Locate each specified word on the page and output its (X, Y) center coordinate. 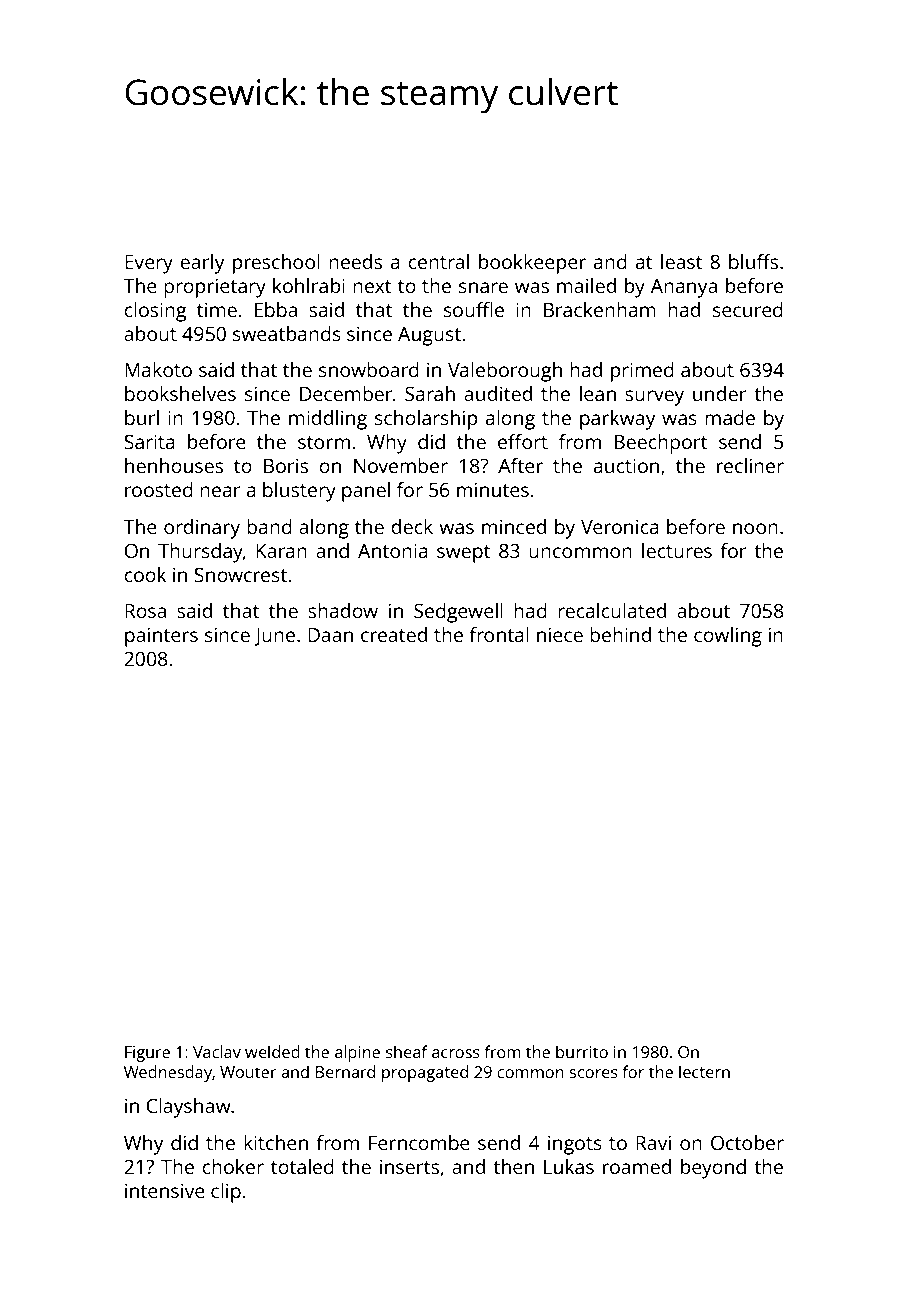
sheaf (407, 1051)
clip (226, 1193)
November (401, 465)
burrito (582, 1051)
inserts (409, 1166)
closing (155, 312)
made (730, 417)
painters (161, 637)
